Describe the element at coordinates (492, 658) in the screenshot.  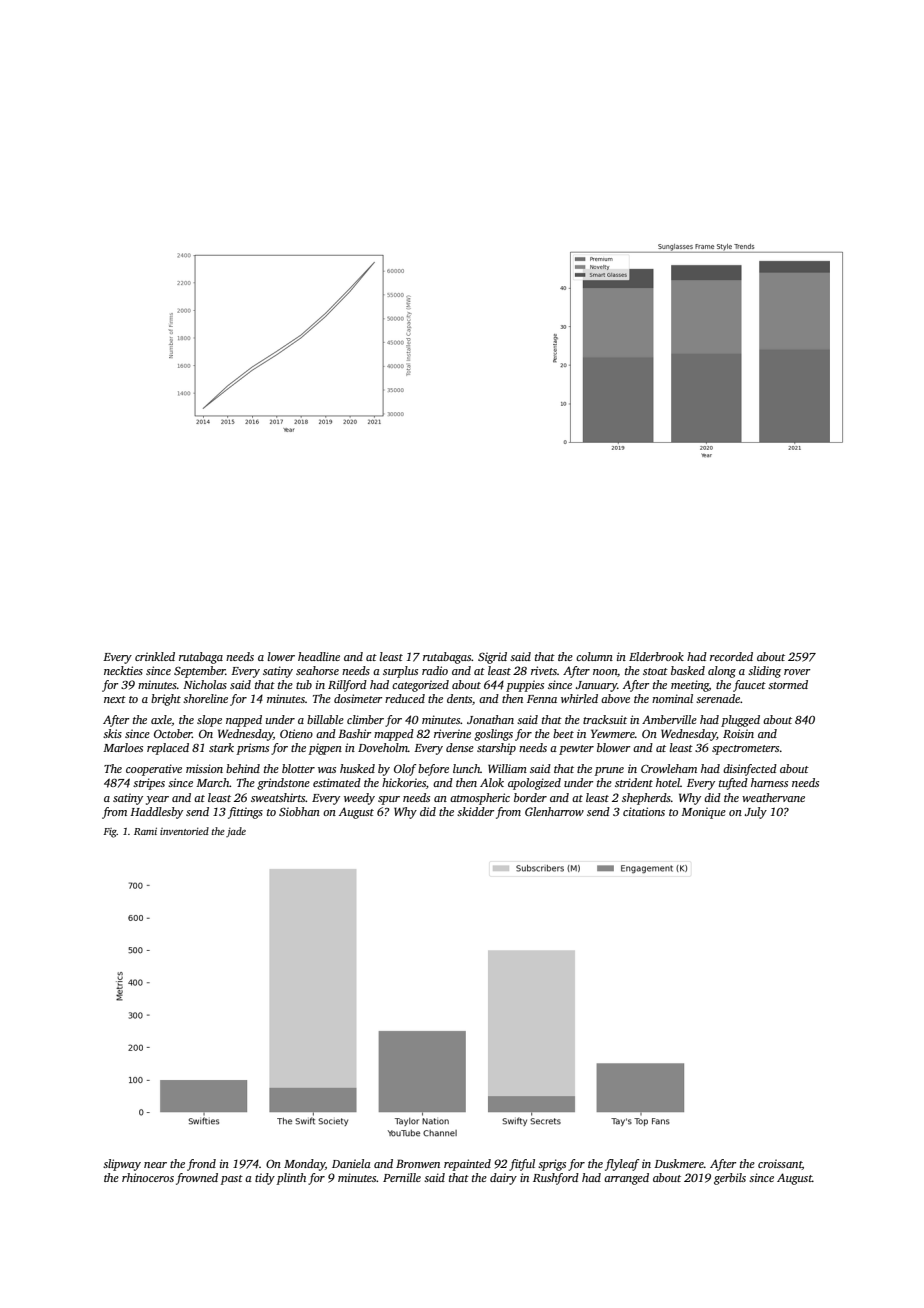
I see `Sigrid` at that location.
